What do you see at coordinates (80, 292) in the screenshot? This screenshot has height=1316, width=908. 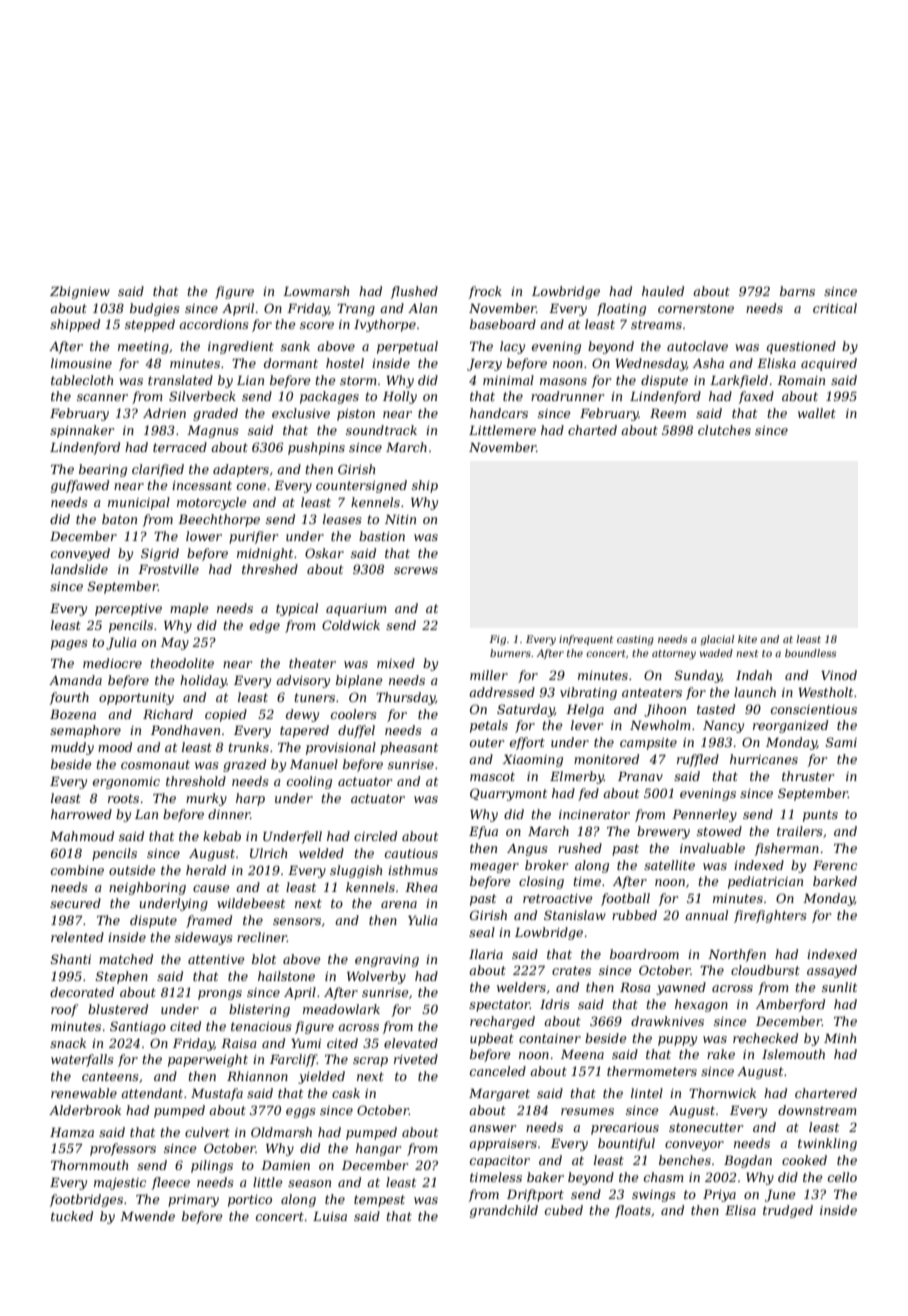 I see `Zbigniew` at bounding box center [80, 292].
